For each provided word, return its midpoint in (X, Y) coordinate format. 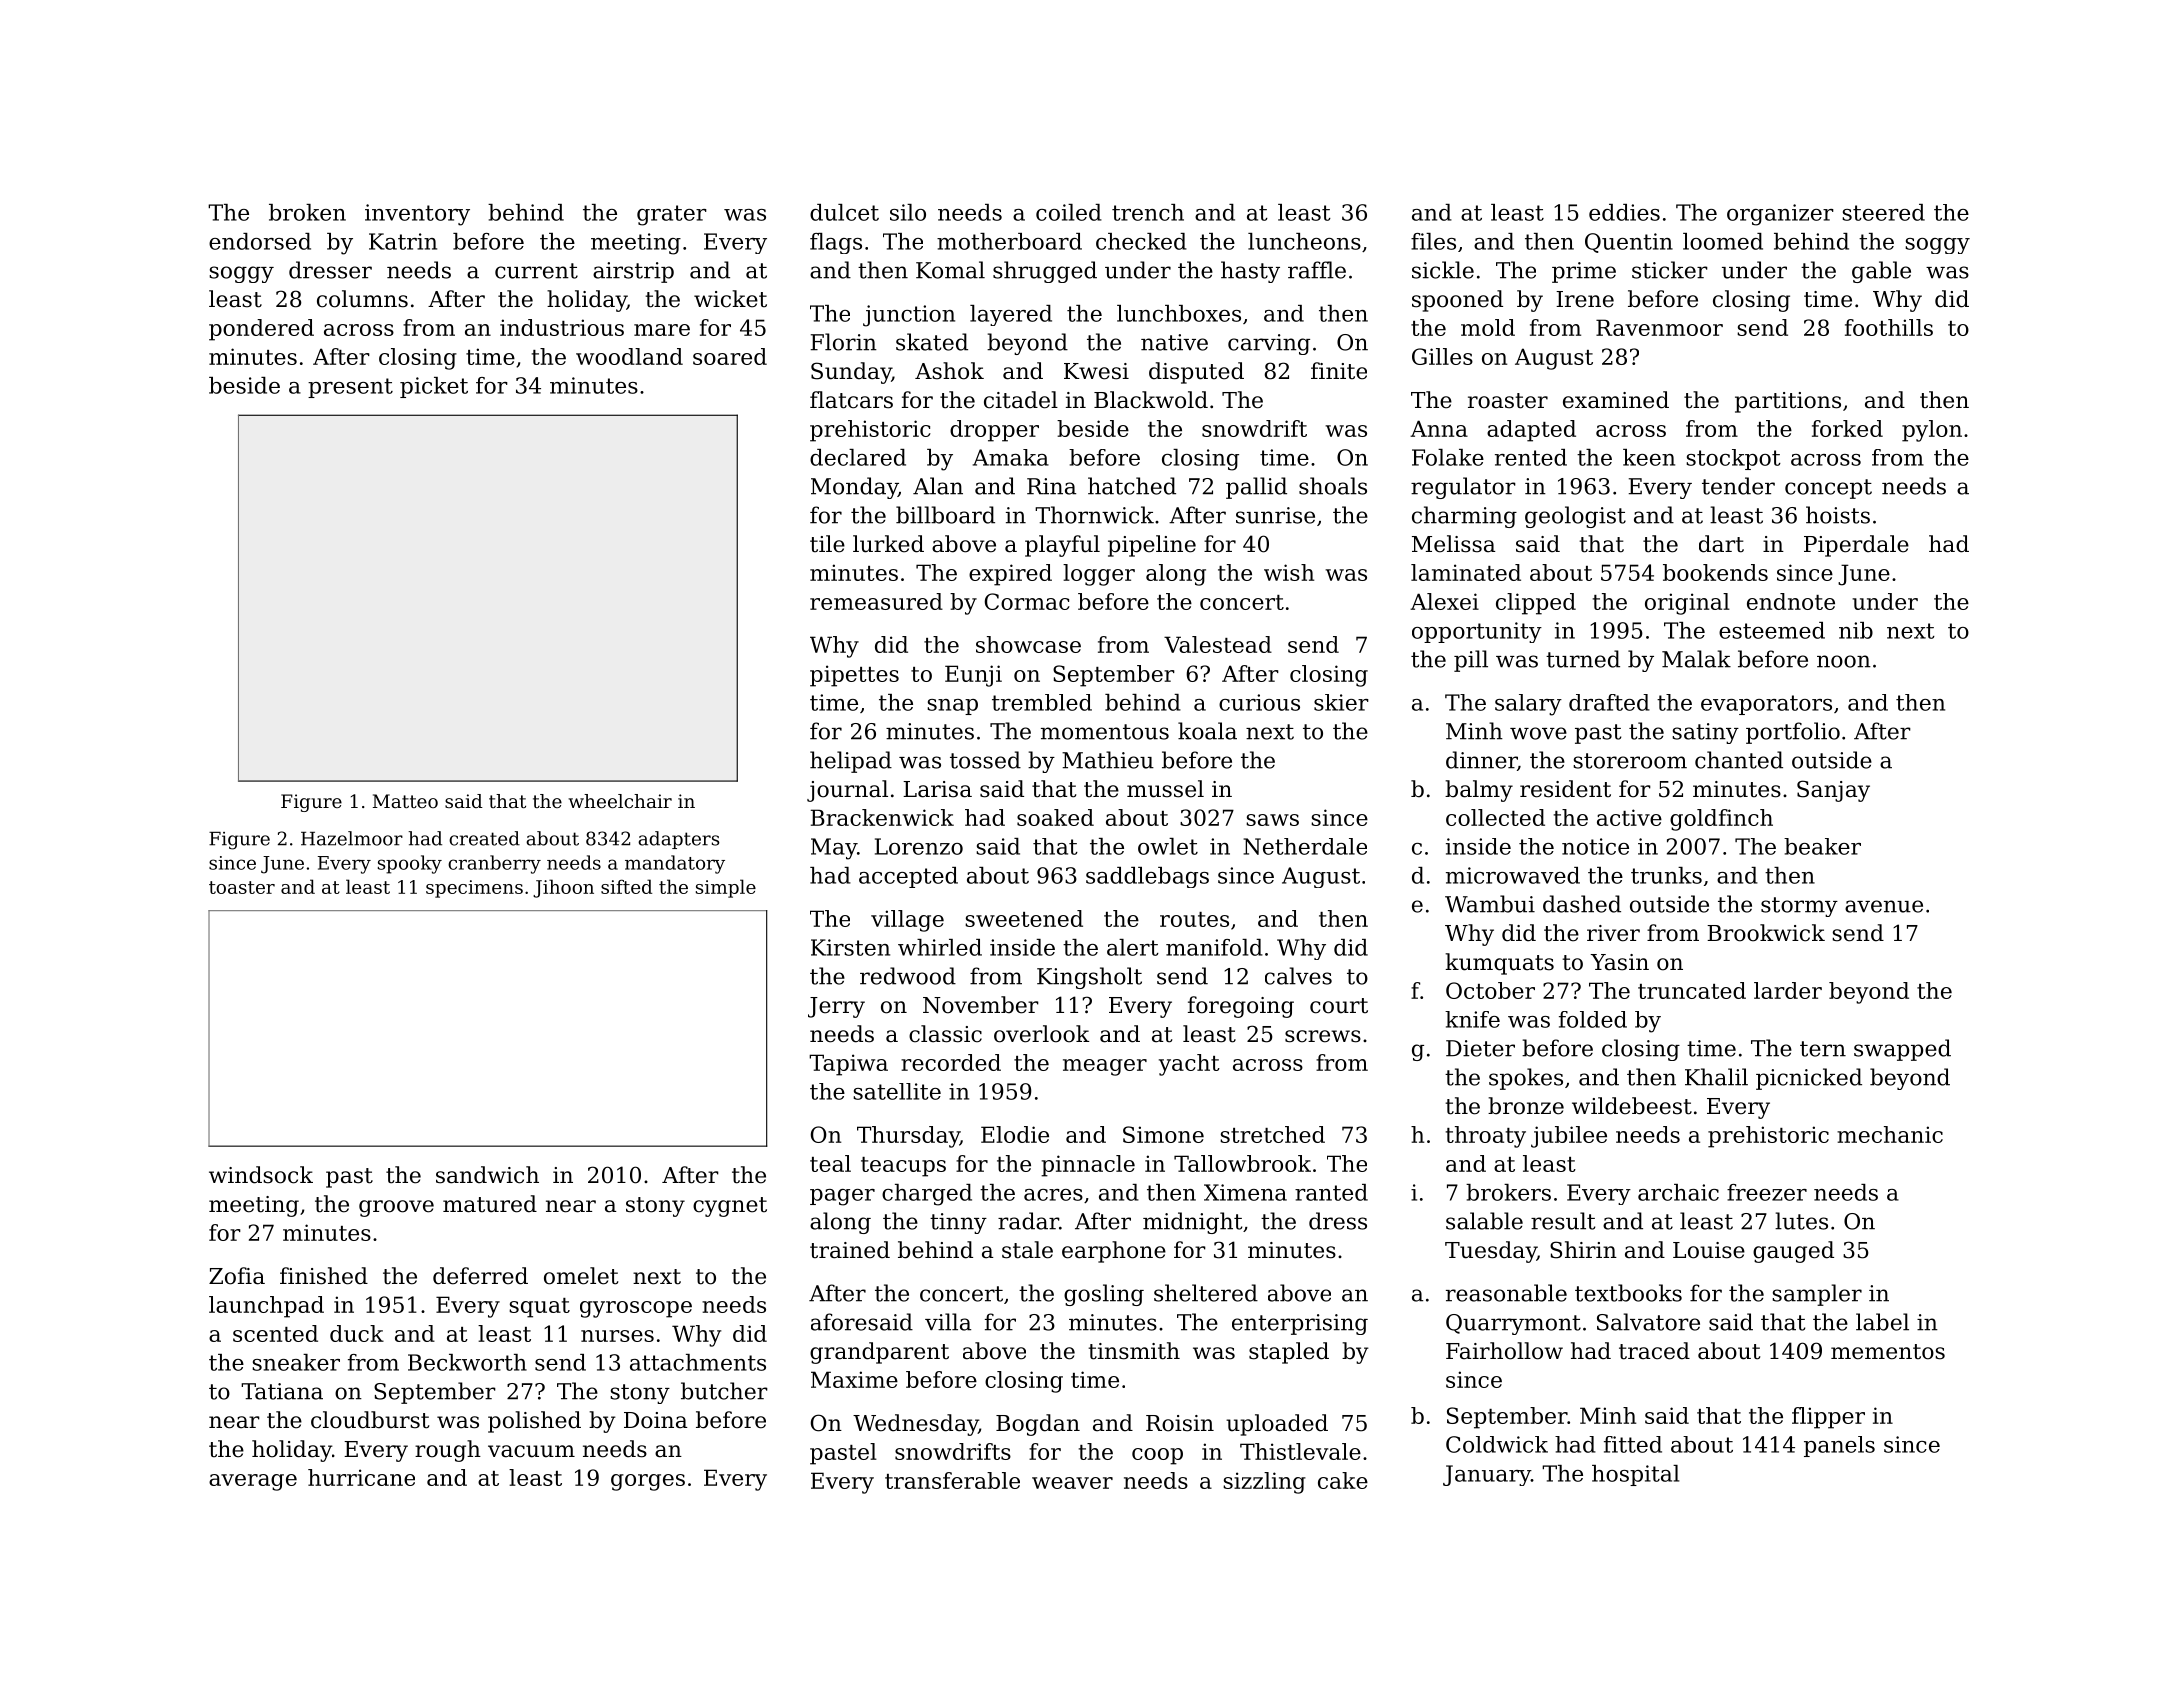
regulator (1463, 488)
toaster (242, 887)
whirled (940, 947)
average (253, 1482)
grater (672, 215)
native (1174, 342)
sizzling (1264, 1483)
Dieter (1480, 1048)
